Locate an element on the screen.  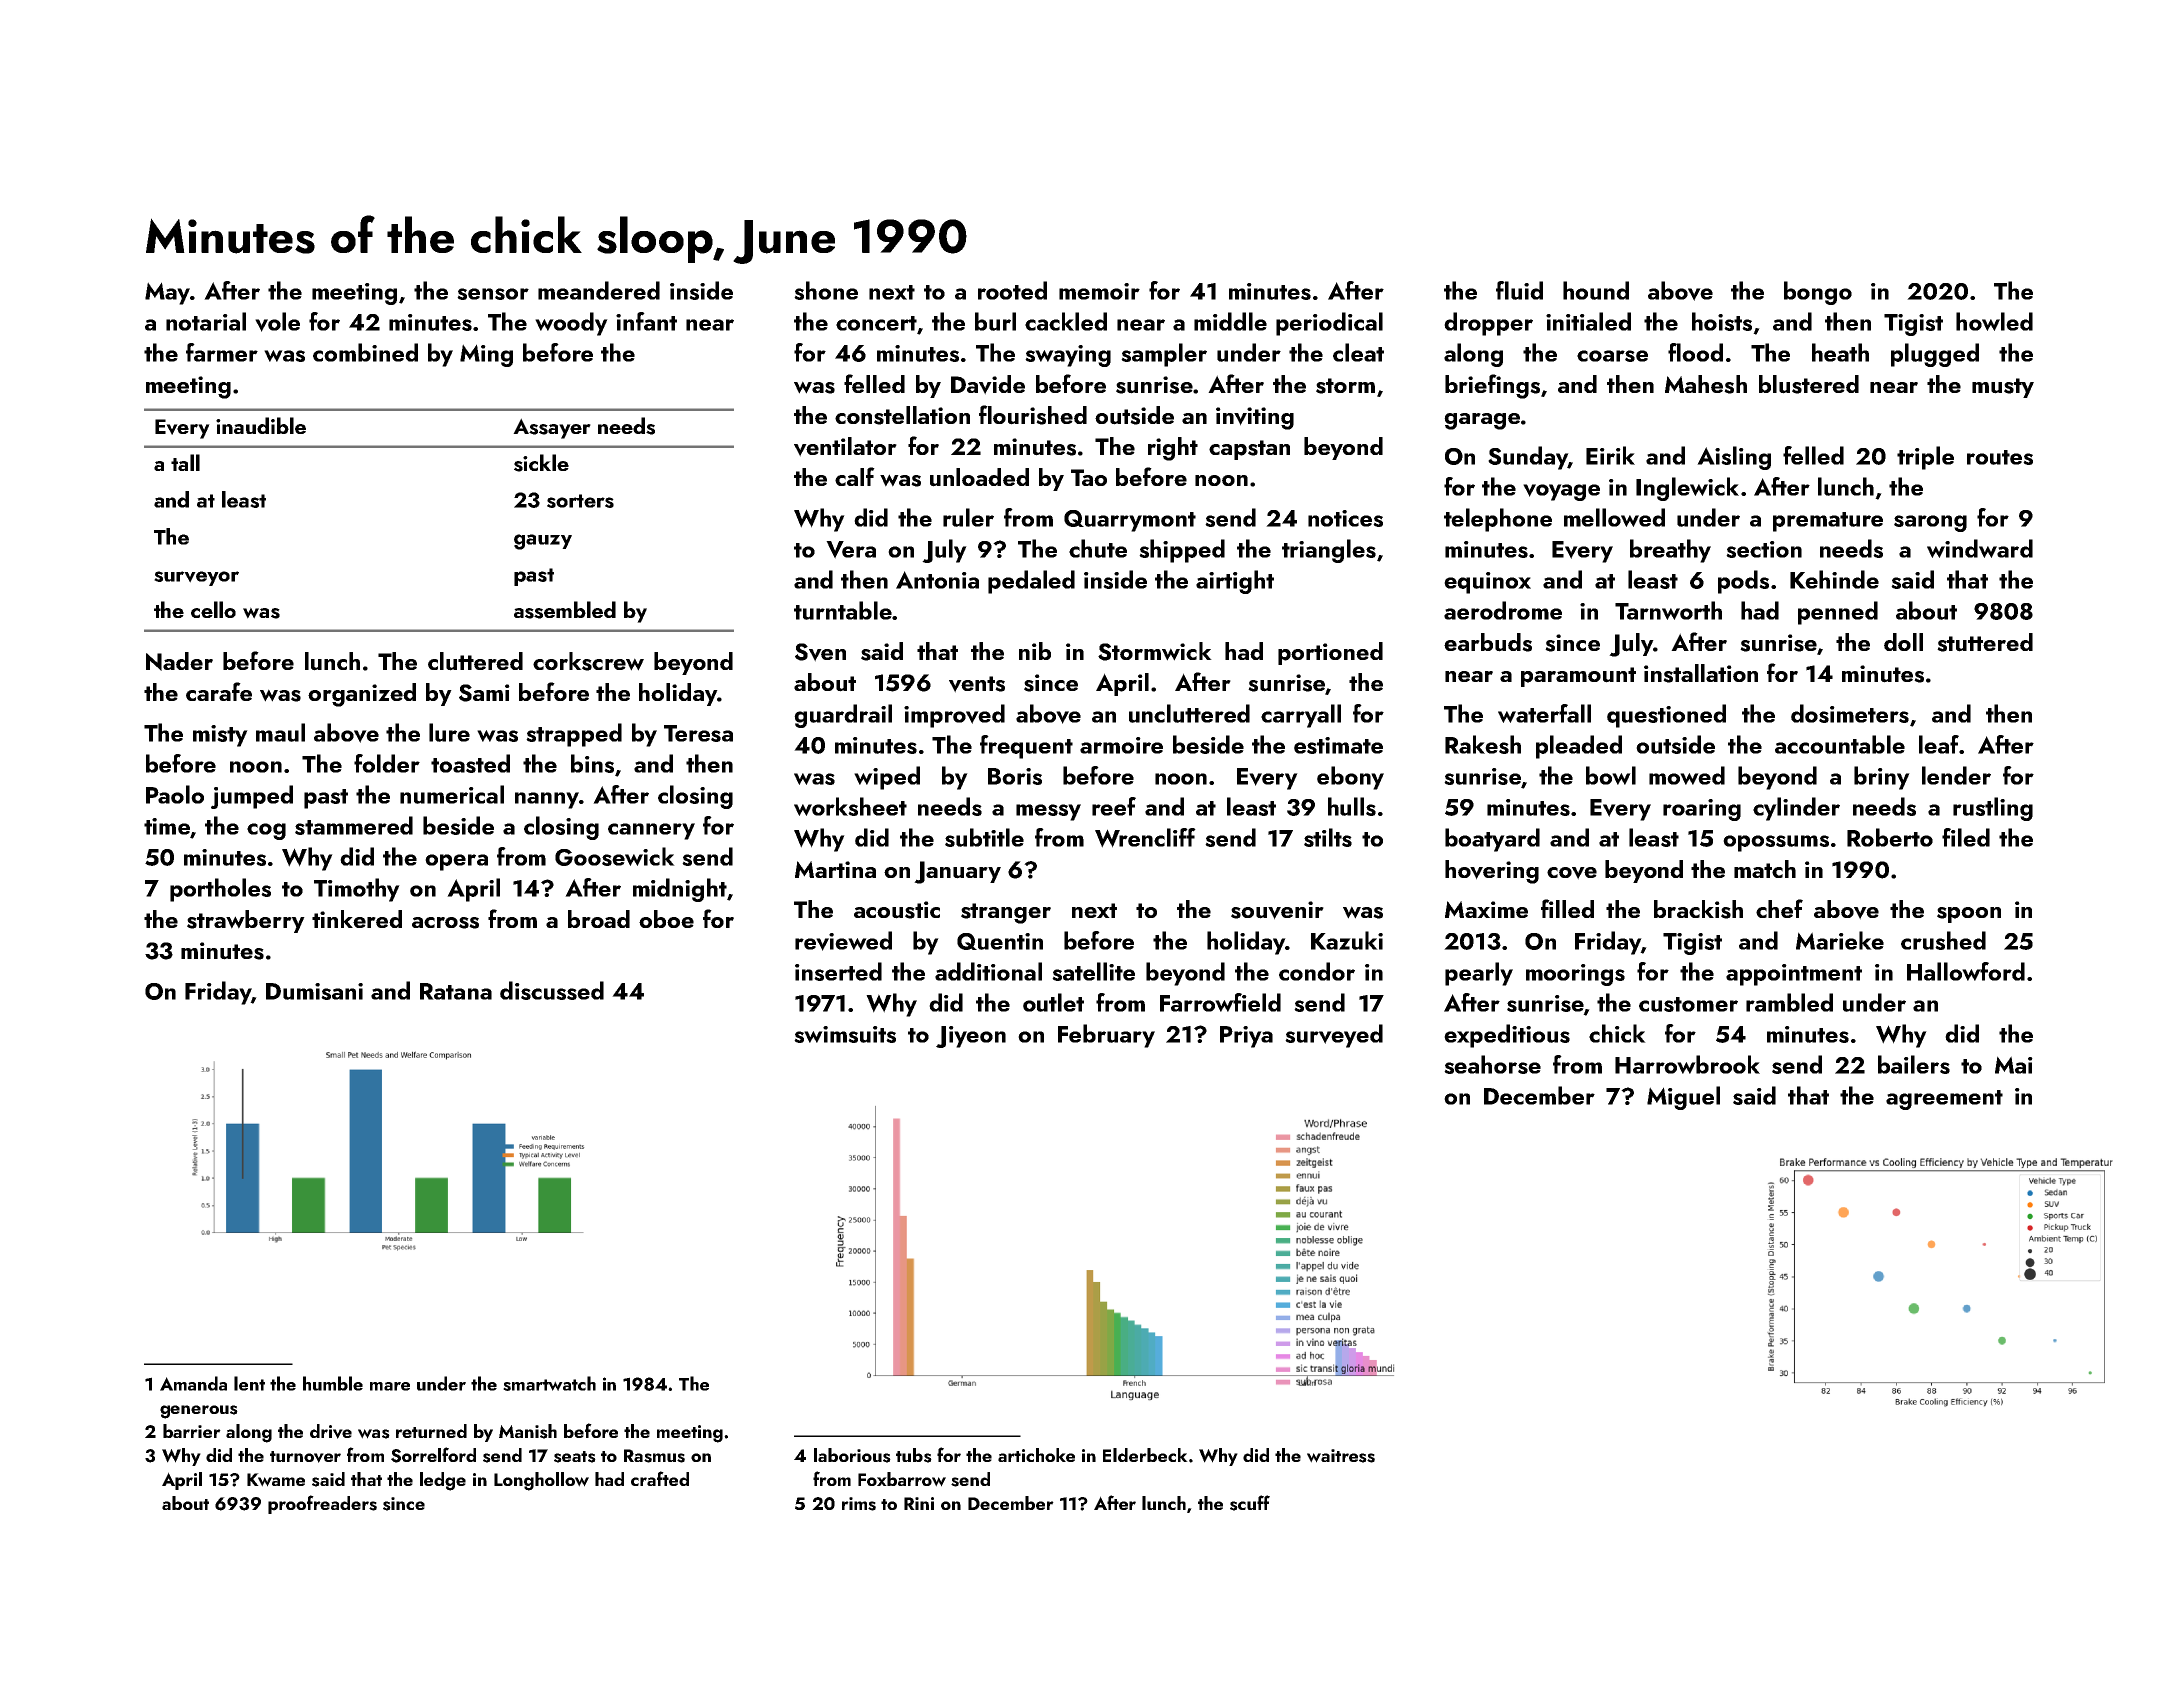
Amanda is located at coordinates (193, 1383).
